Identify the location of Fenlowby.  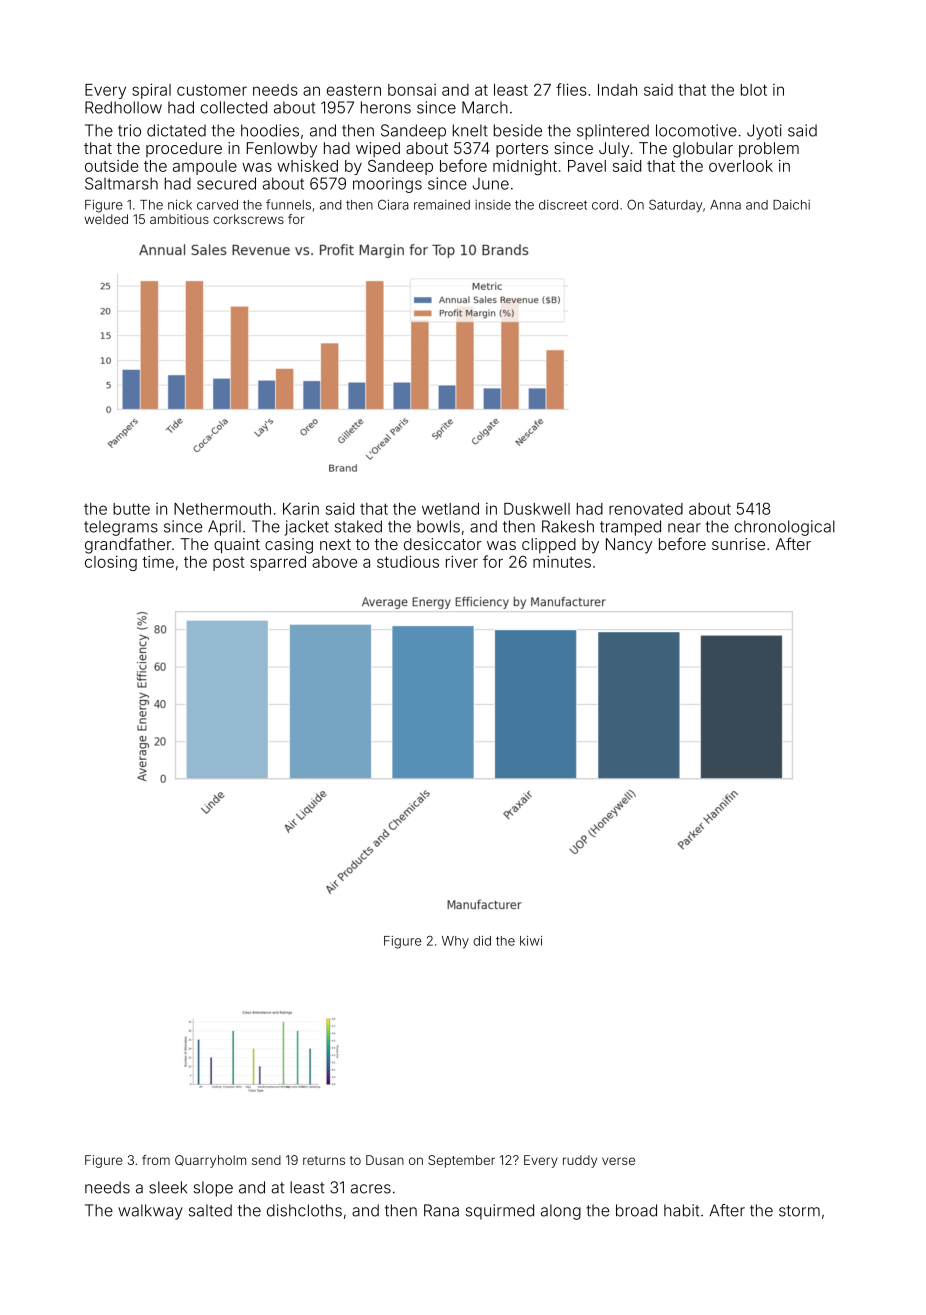
(282, 150).
